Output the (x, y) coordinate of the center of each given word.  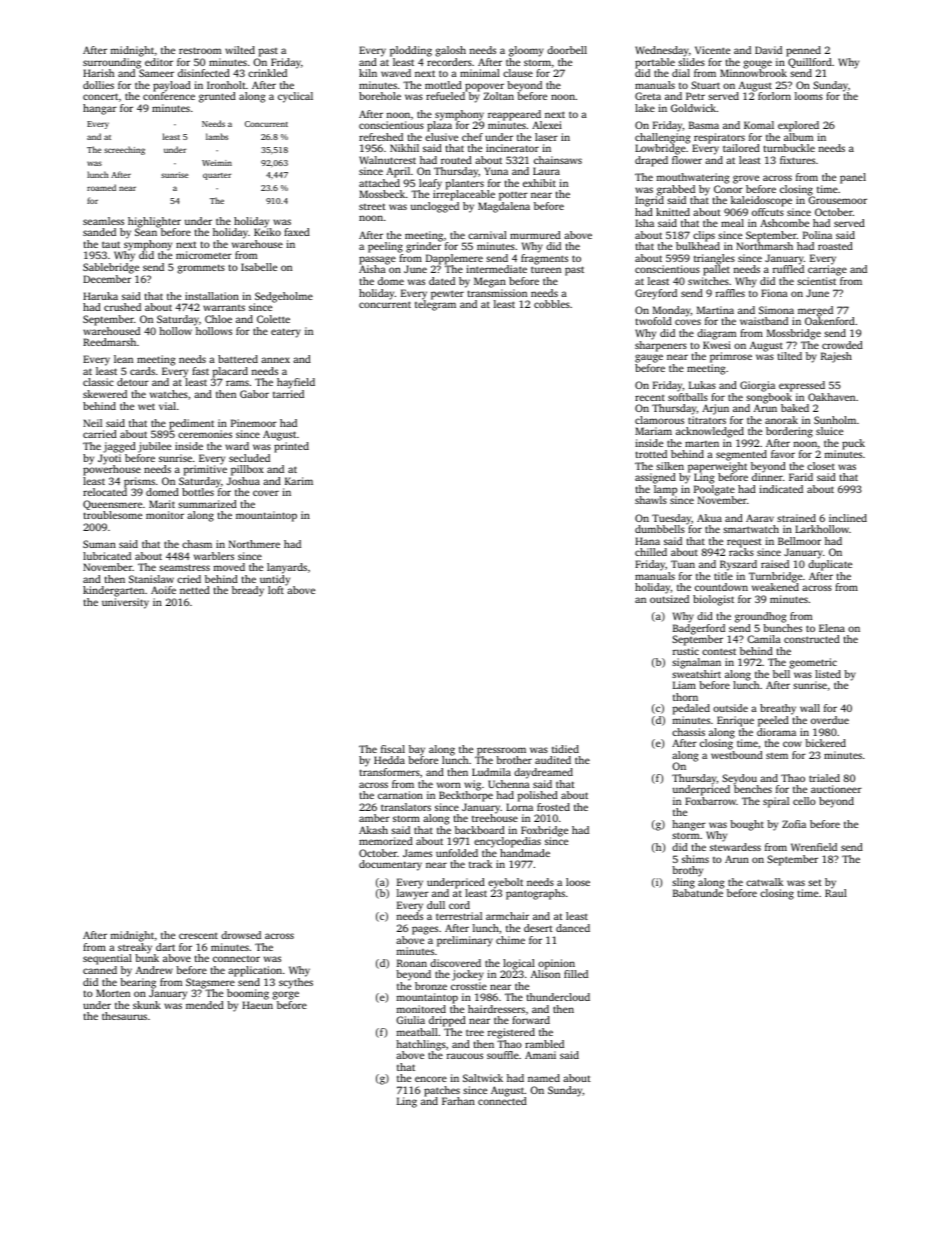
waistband (764, 321)
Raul (836, 893)
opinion (556, 964)
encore (431, 1079)
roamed (101, 187)
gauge (649, 358)
